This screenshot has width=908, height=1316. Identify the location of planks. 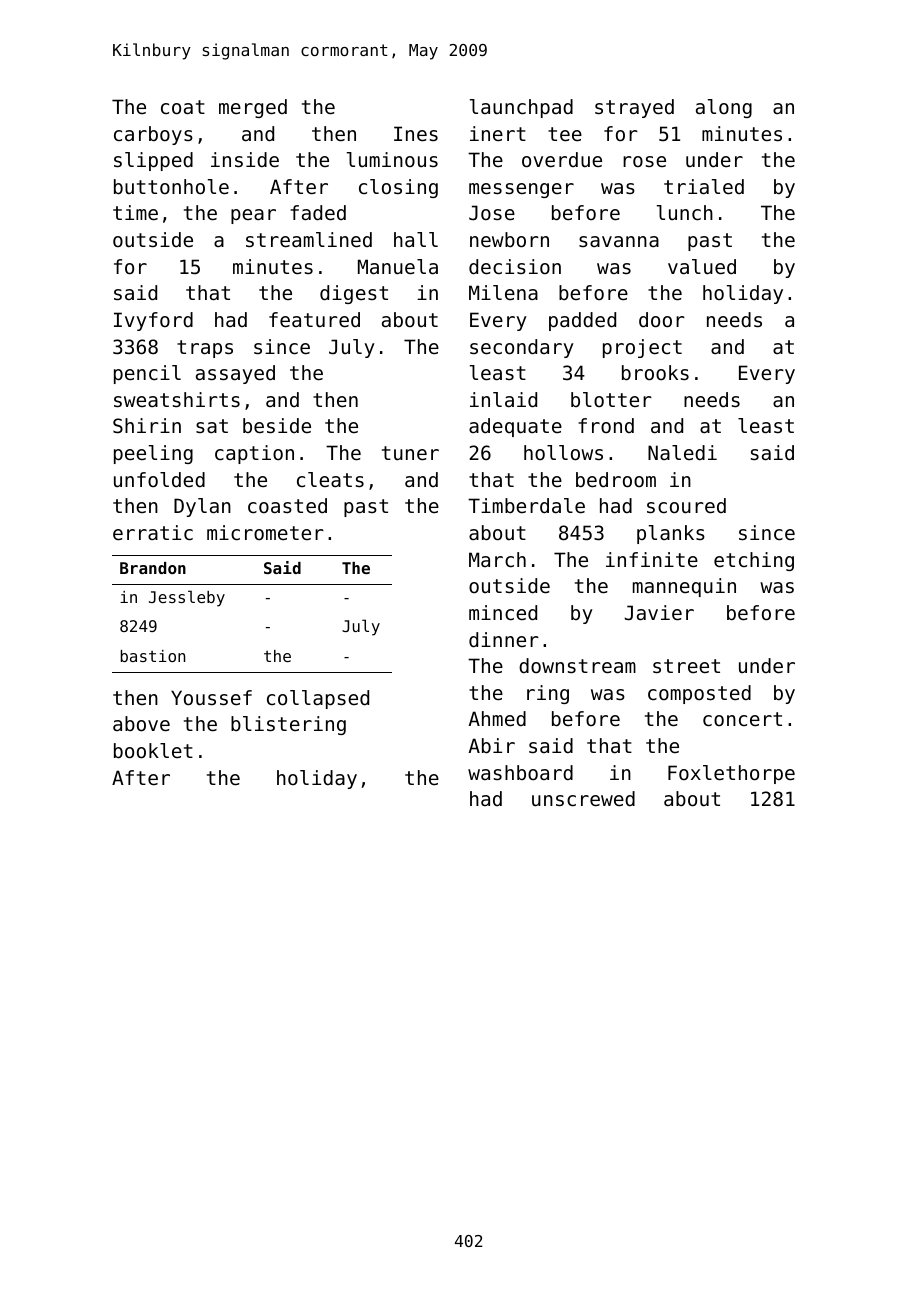
(671, 534).
